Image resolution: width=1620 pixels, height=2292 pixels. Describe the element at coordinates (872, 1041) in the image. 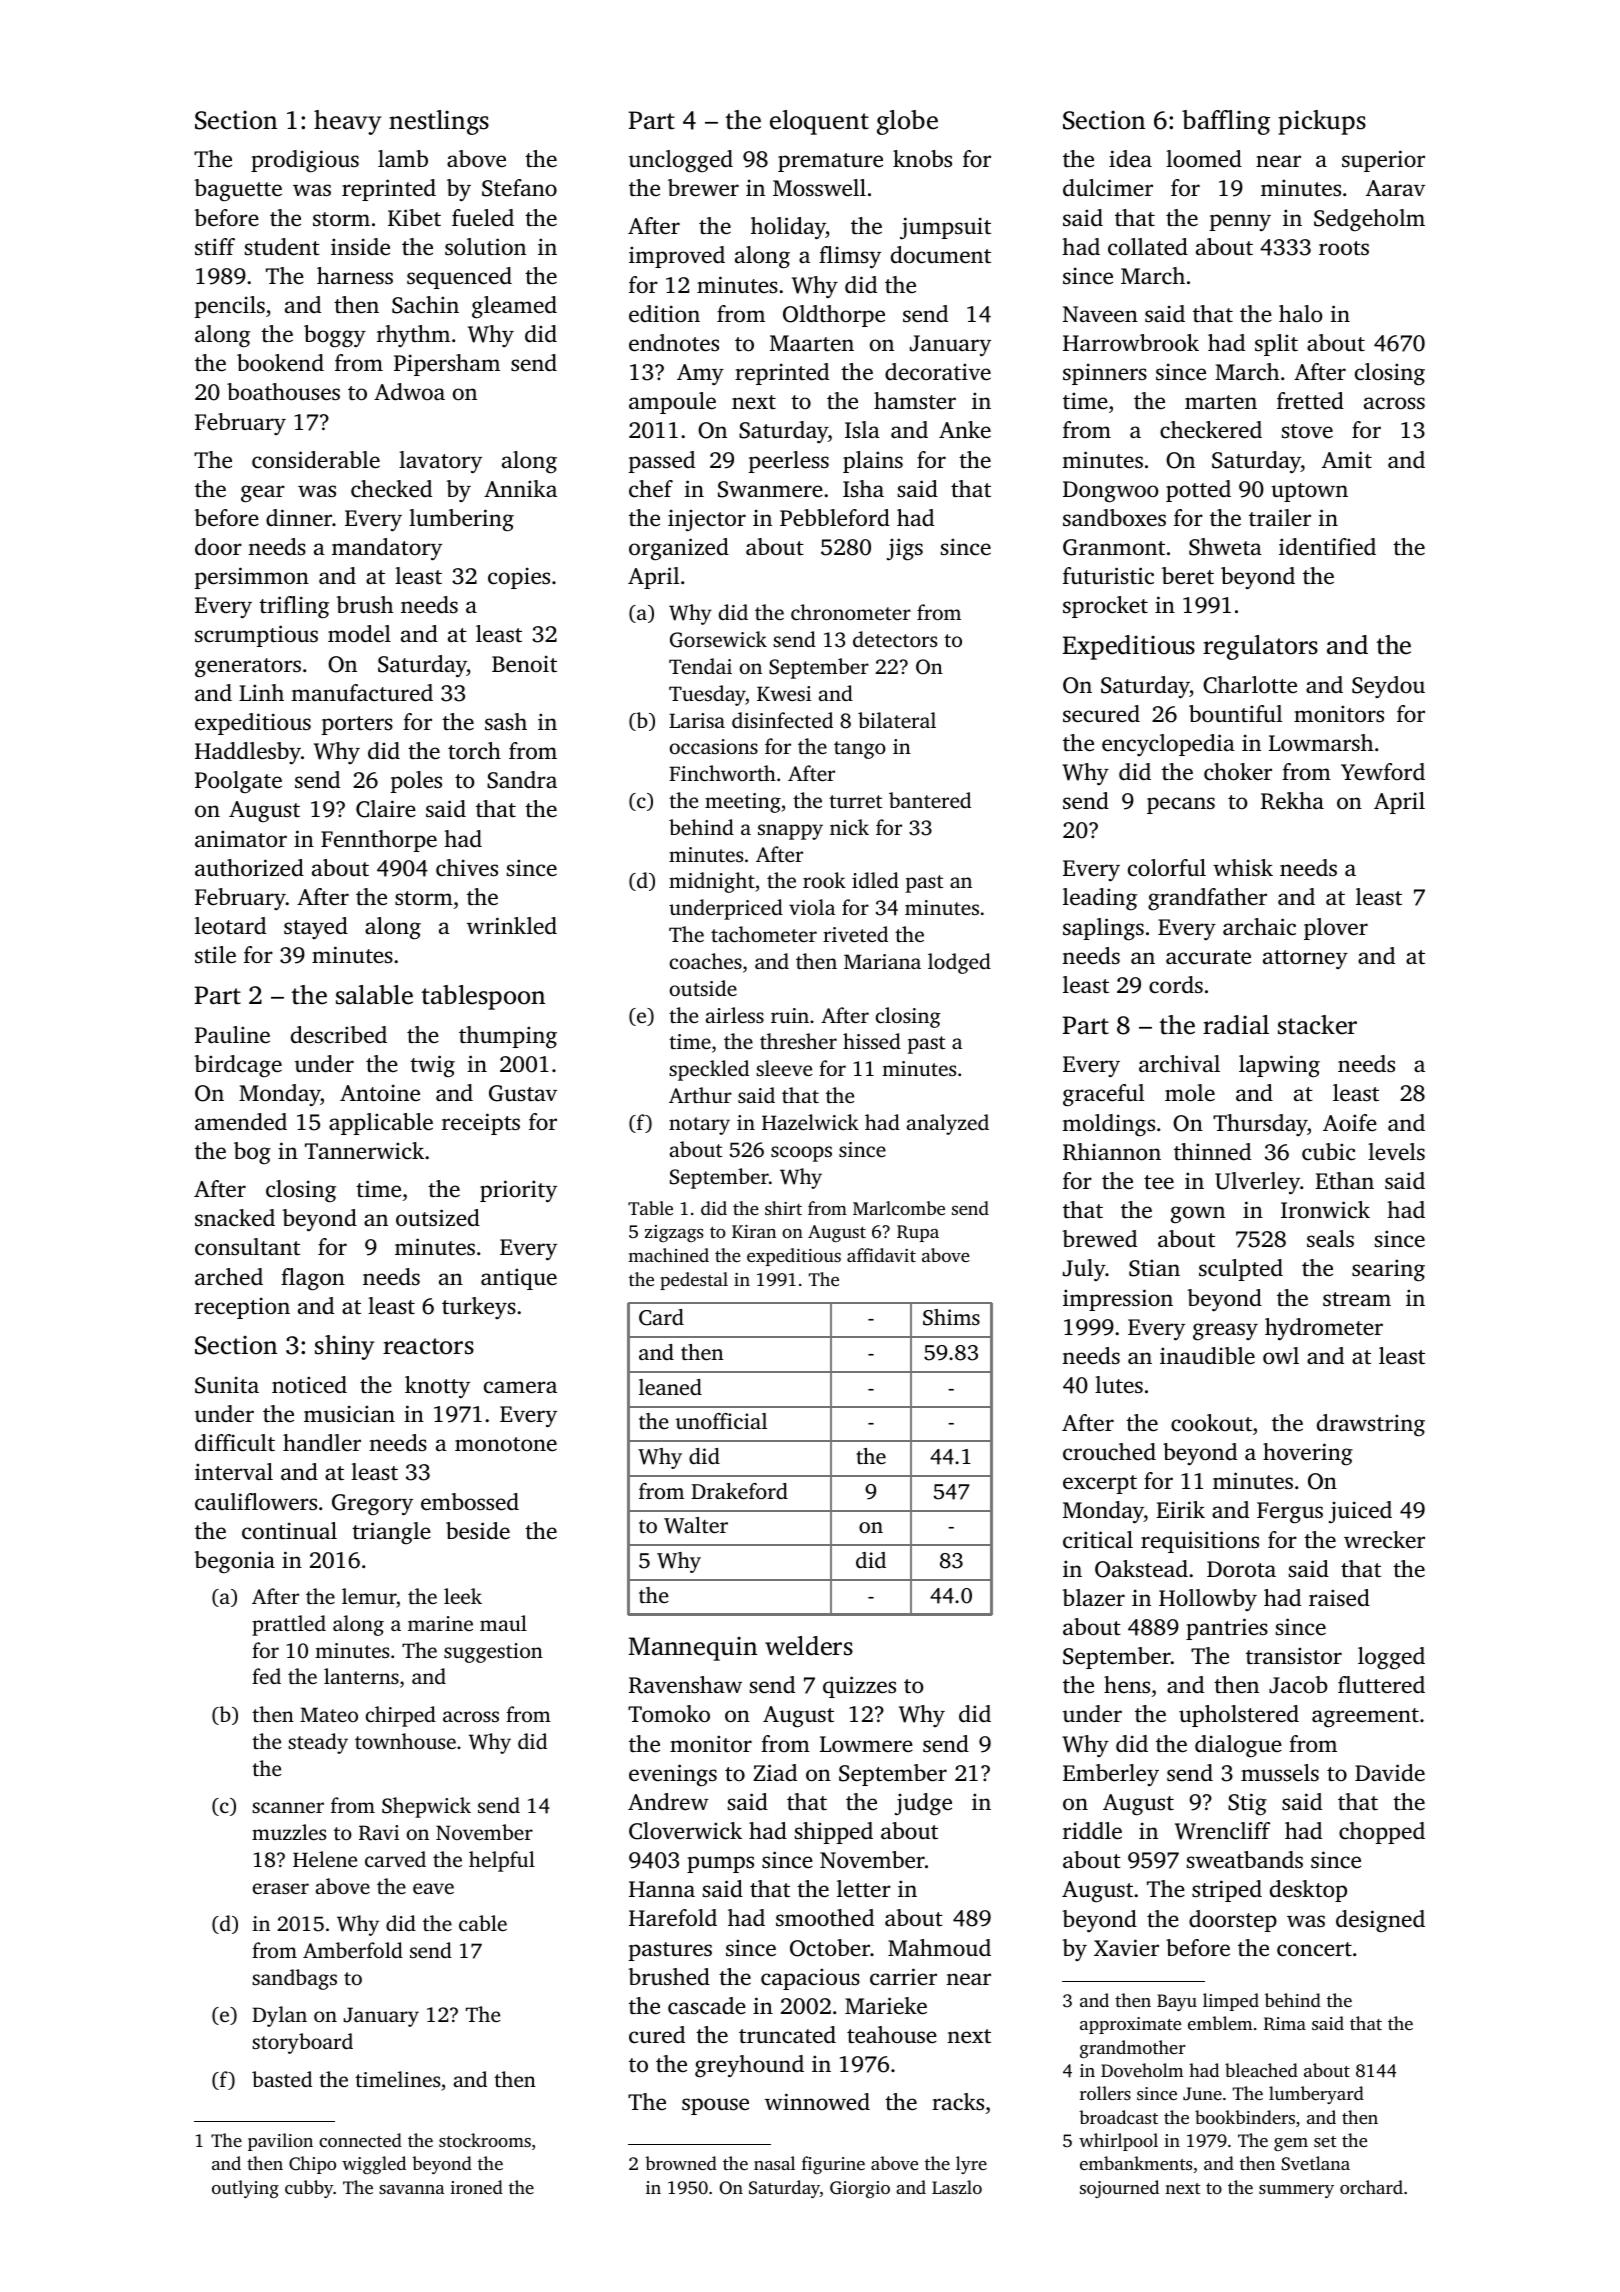

I see `hissed` at that location.
